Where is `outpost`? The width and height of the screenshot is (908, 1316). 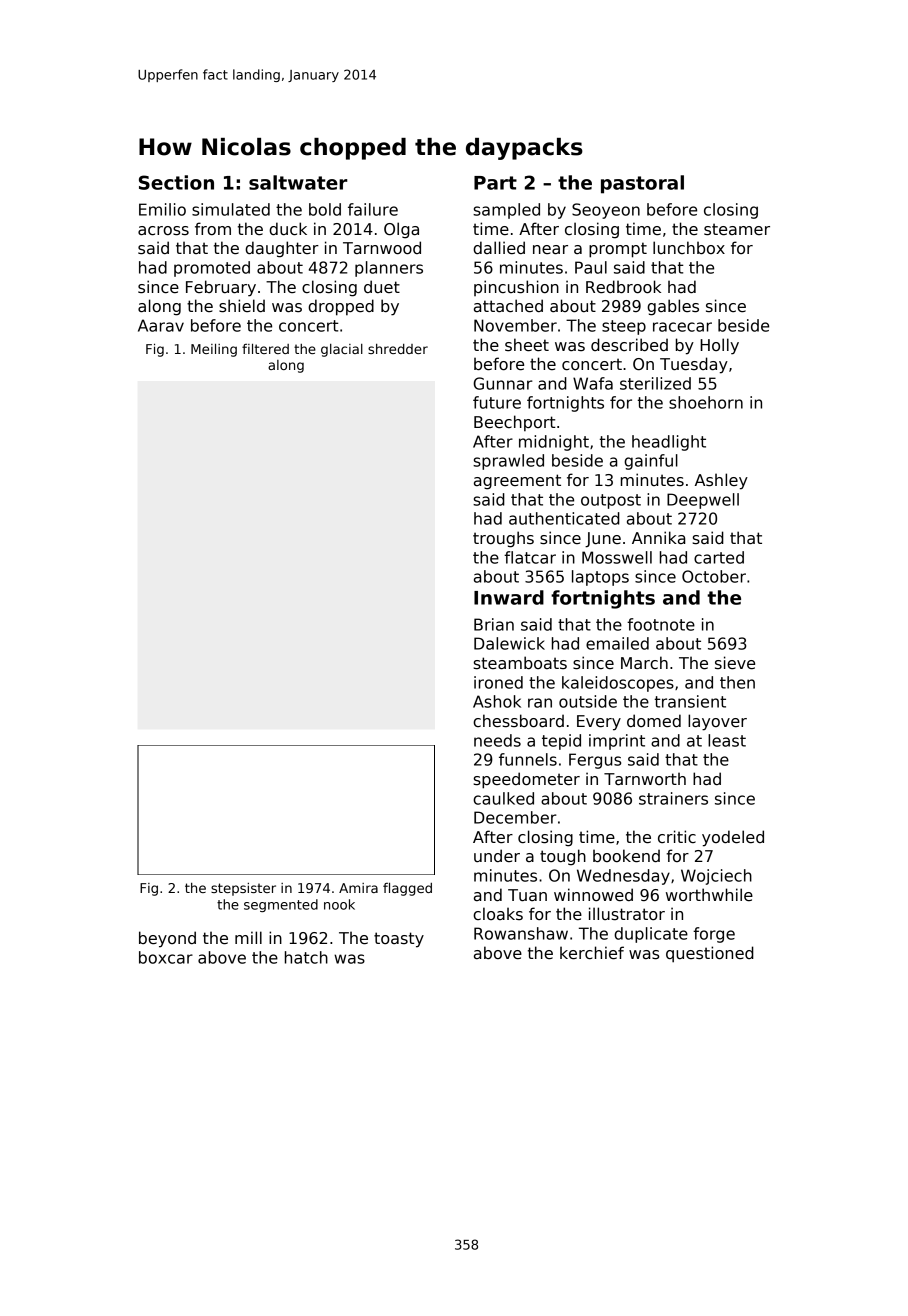 outpost is located at coordinates (611, 501).
